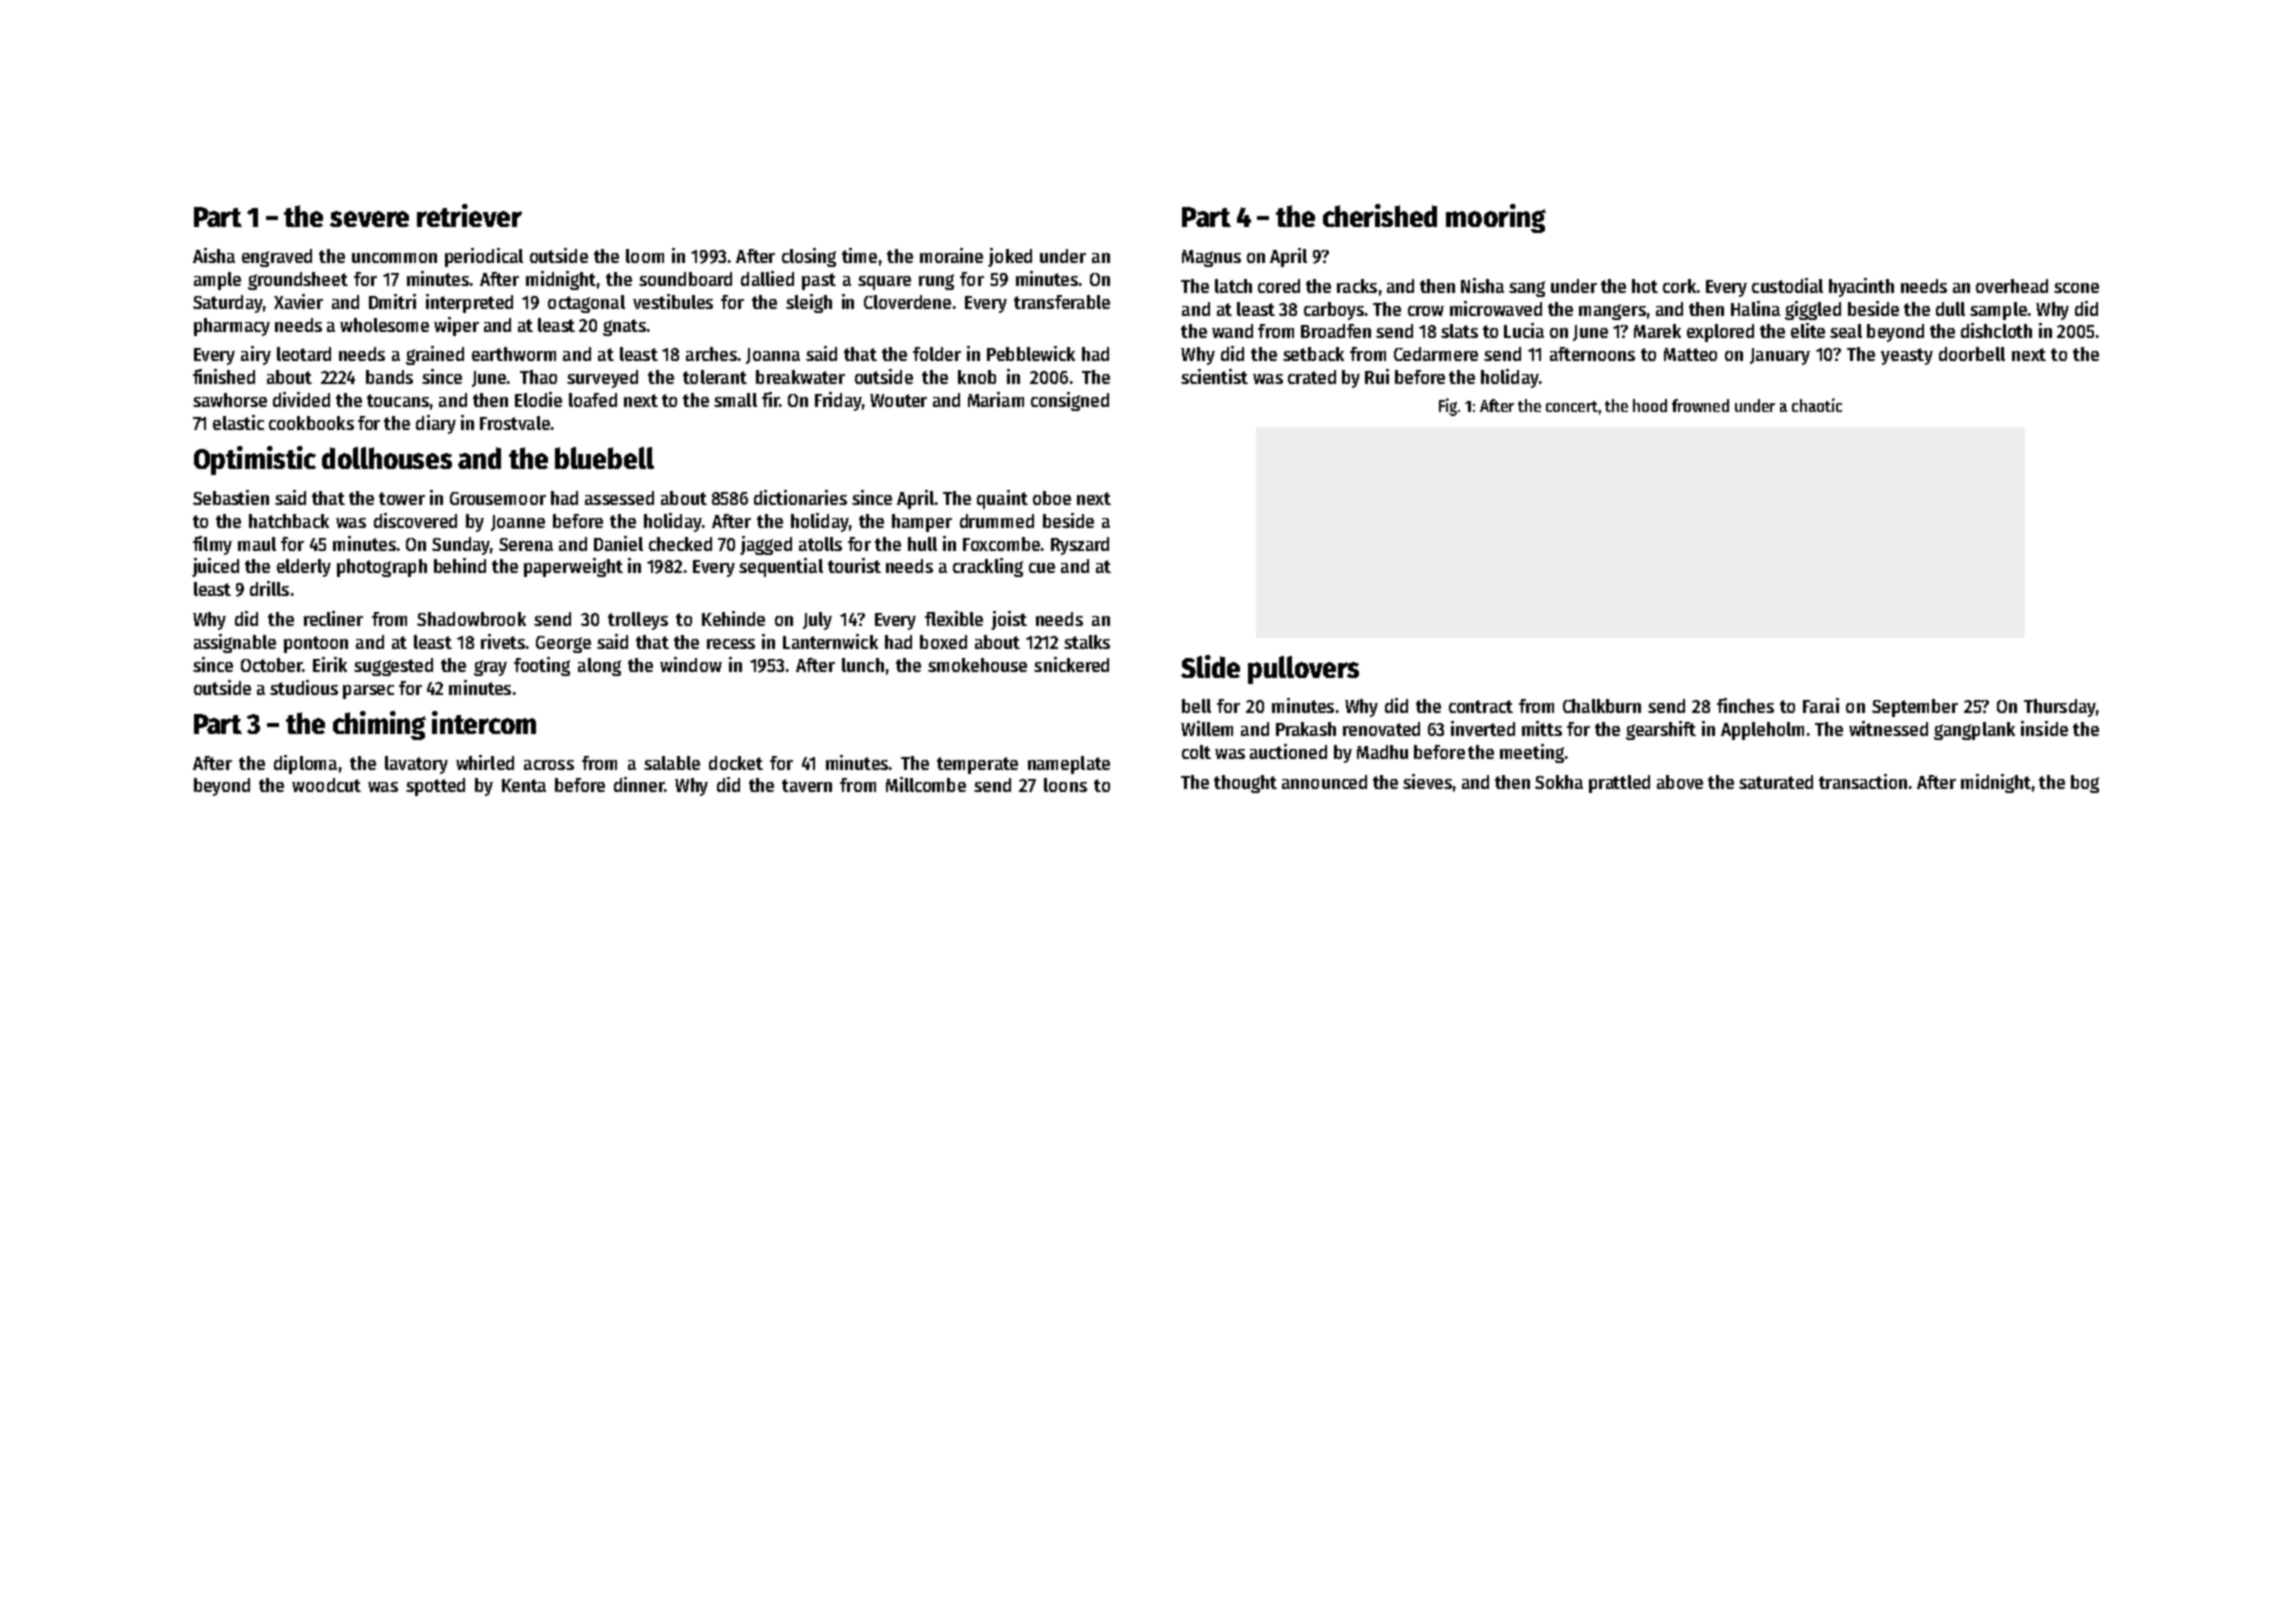  Describe the element at coordinates (305, 764) in the screenshot. I see `diploma` at that location.
